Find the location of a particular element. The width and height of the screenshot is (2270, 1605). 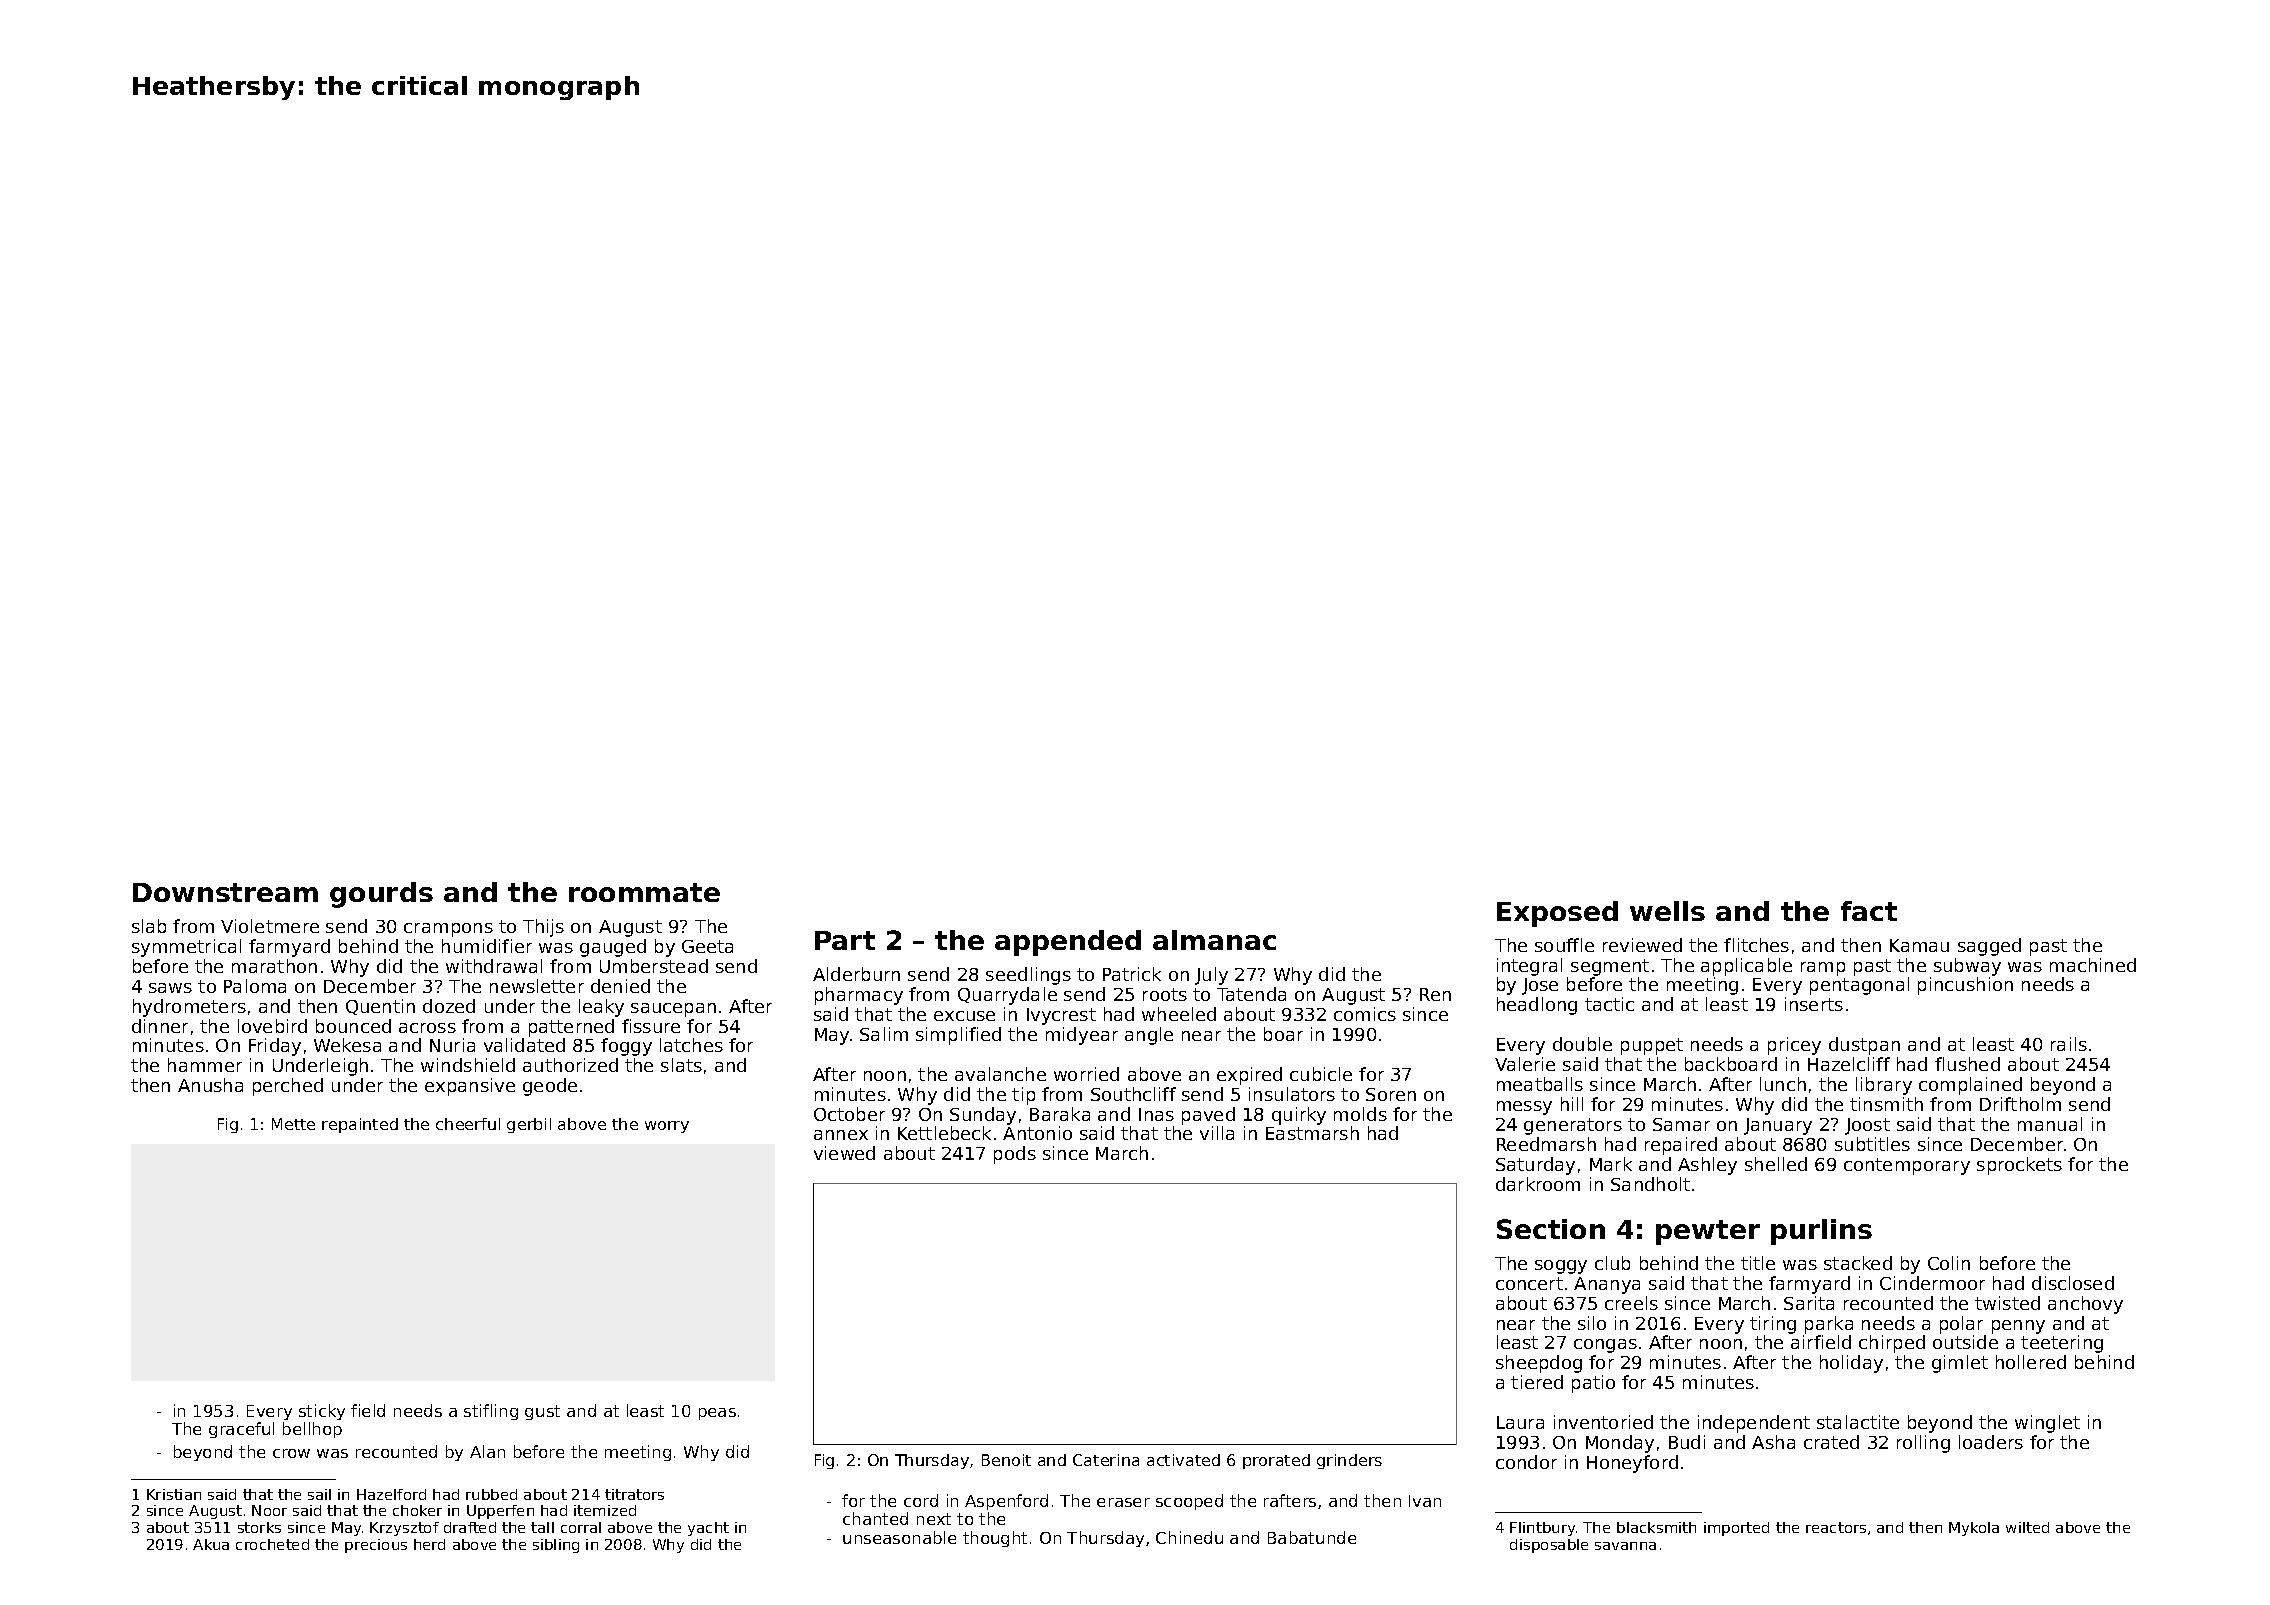

titrators is located at coordinates (634, 1494).
